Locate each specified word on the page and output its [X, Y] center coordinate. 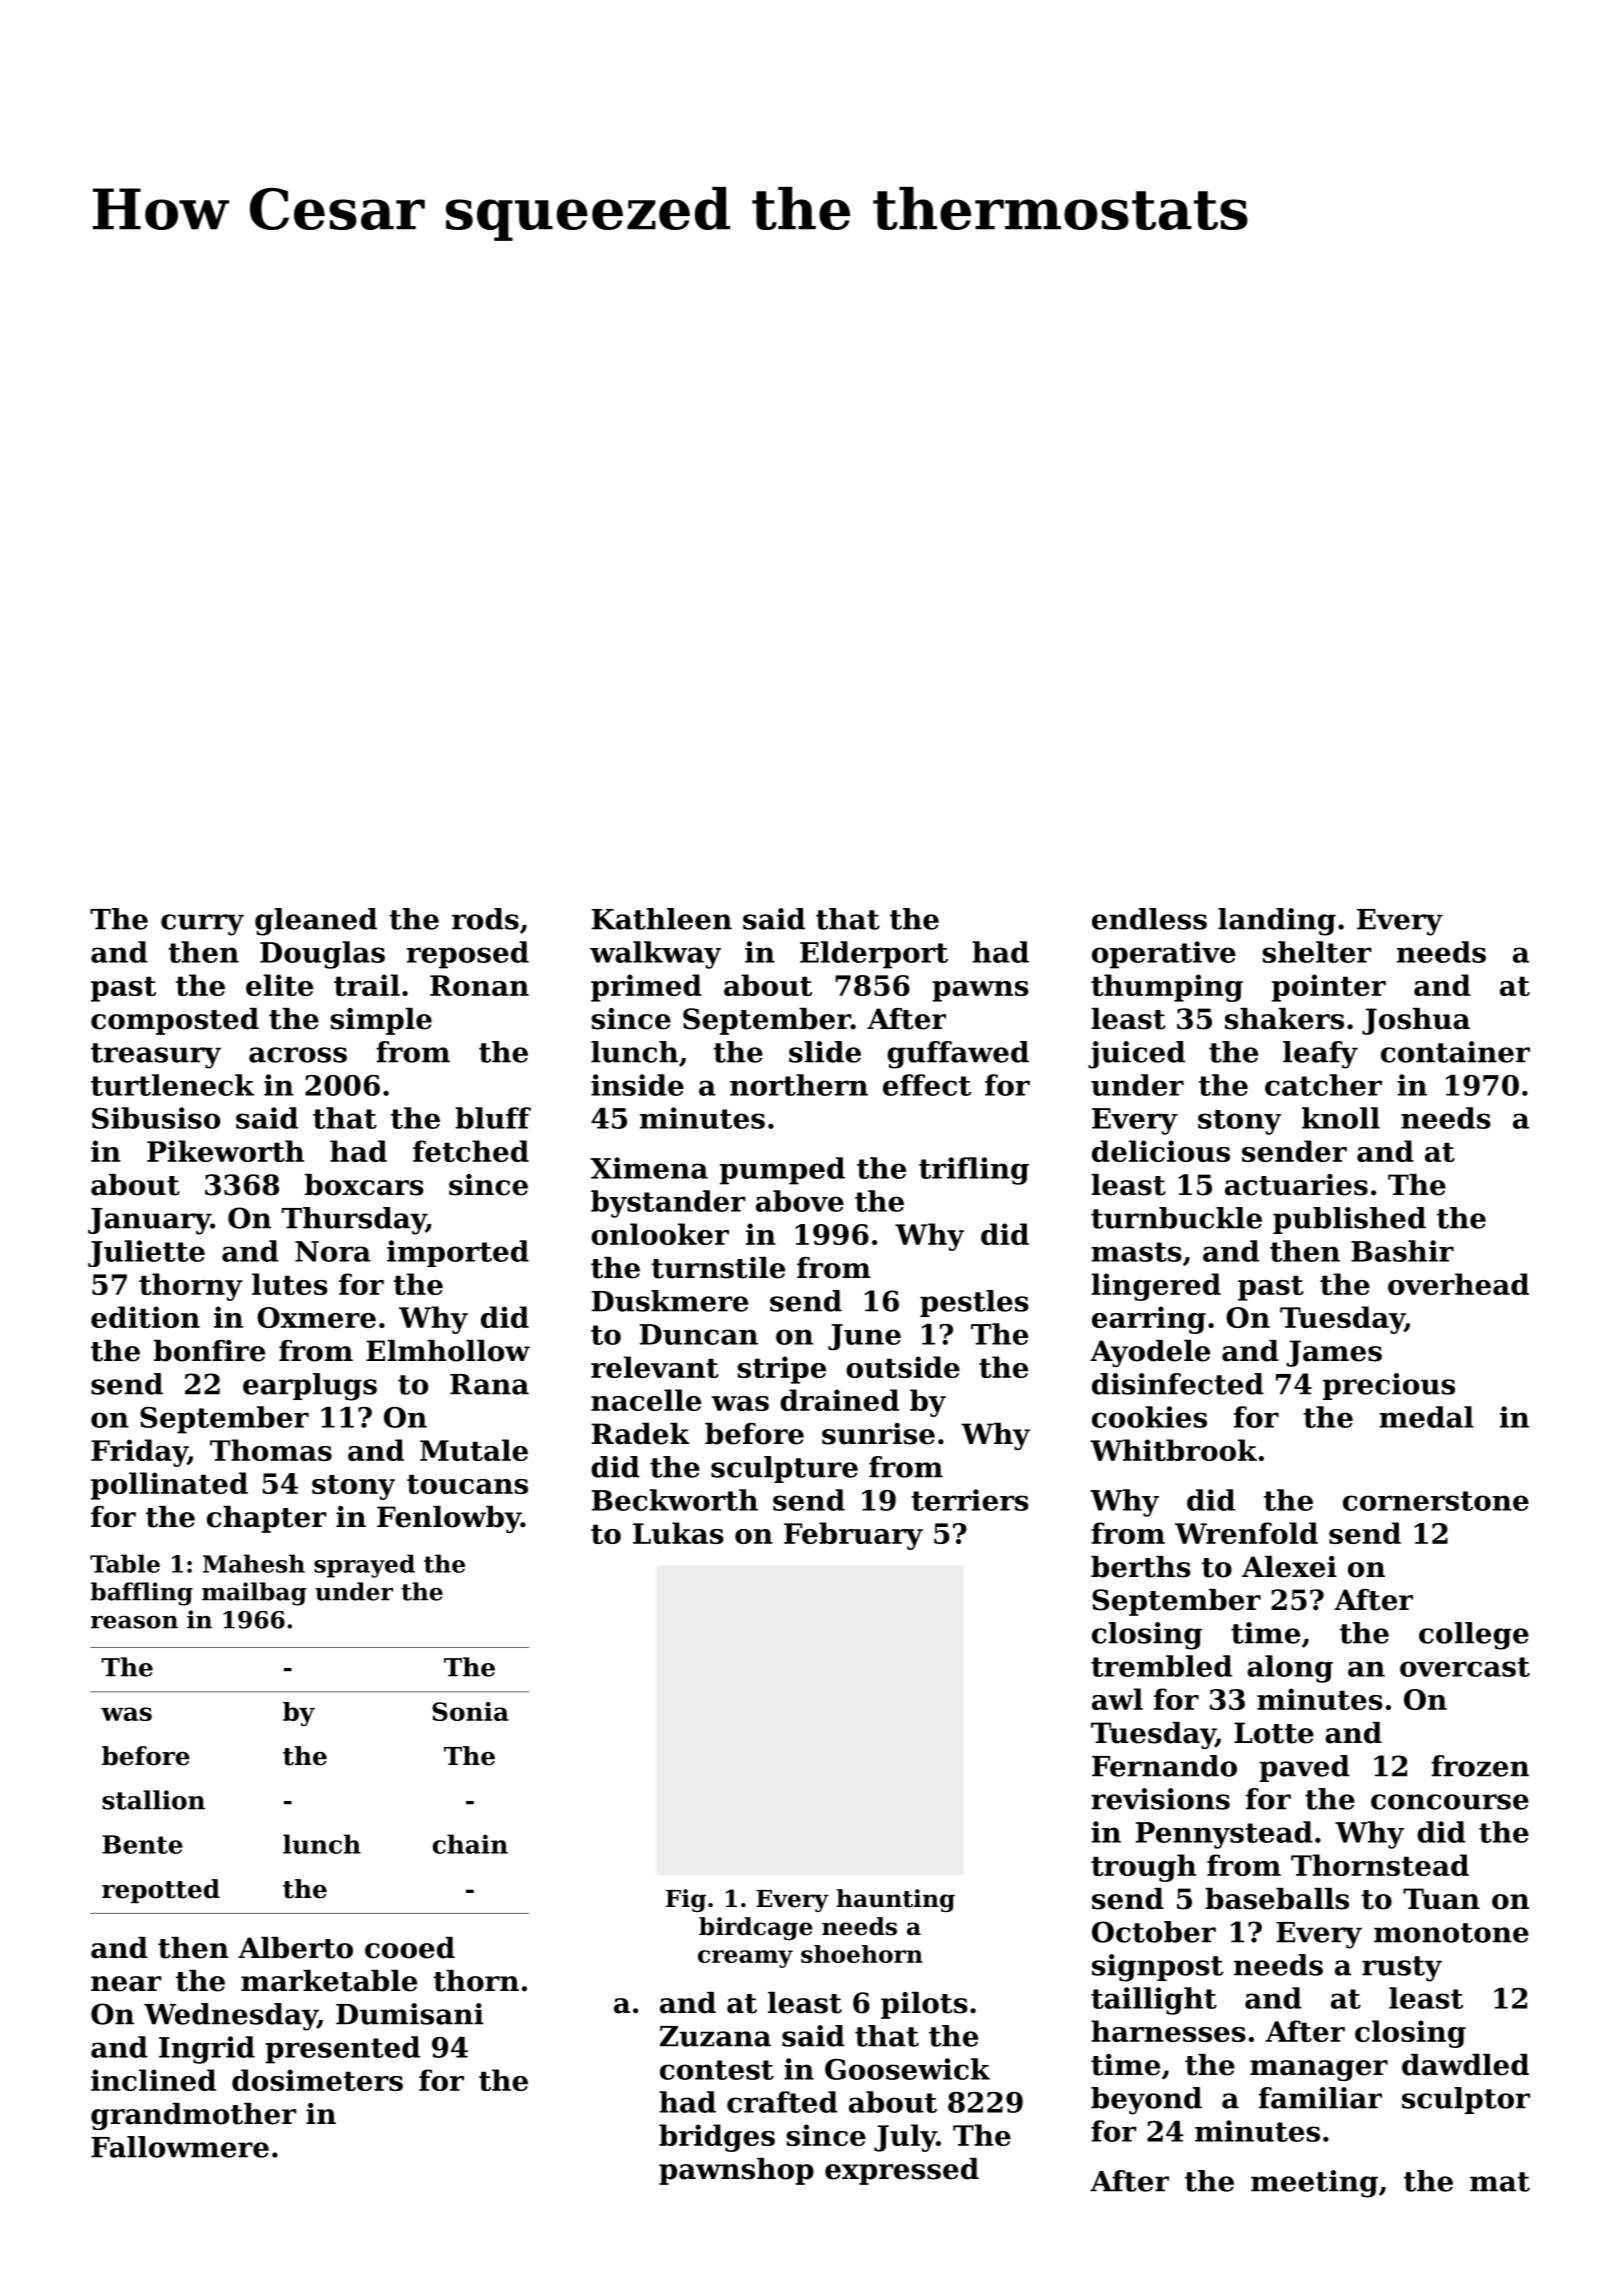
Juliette [146, 1253]
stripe [781, 1370]
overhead [1458, 1284]
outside [903, 1367]
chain [470, 1844]
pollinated [169, 1486]
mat [1500, 2182]
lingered [1156, 1287]
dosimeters [317, 2080]
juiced [1136, 1055]
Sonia [470, 1711]
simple [381, 1021]
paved [1304, 1768]
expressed [902, 2171]
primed [646, 988]
